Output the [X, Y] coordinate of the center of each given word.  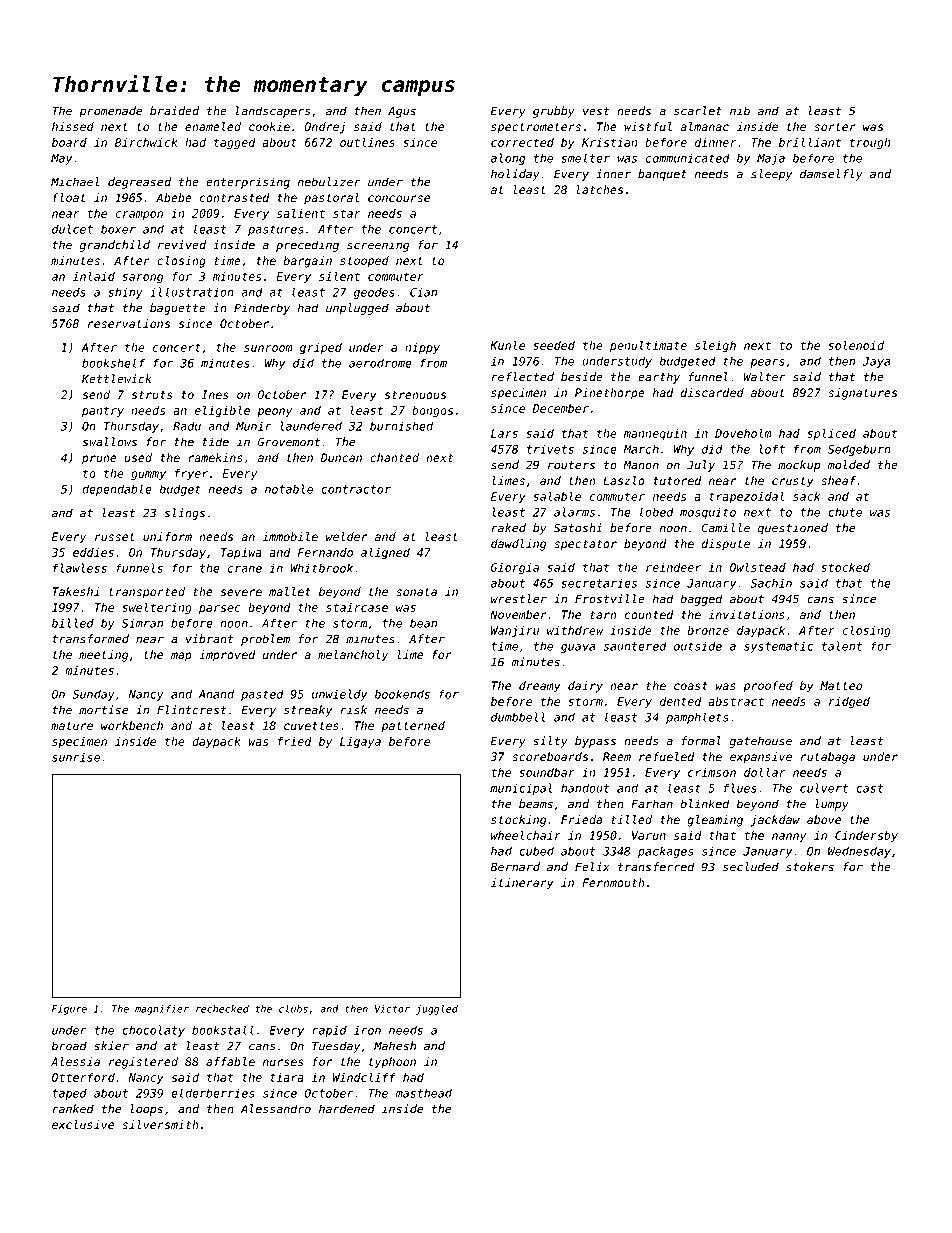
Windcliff [364, 1077]
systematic [778, 647]
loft [772, 449]
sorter [835, 127]
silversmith [160, 1124]
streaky [308, 711]
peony [274, 412]
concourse [399, 198]
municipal [521, 789]
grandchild [115, 246]
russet [115, 537]
